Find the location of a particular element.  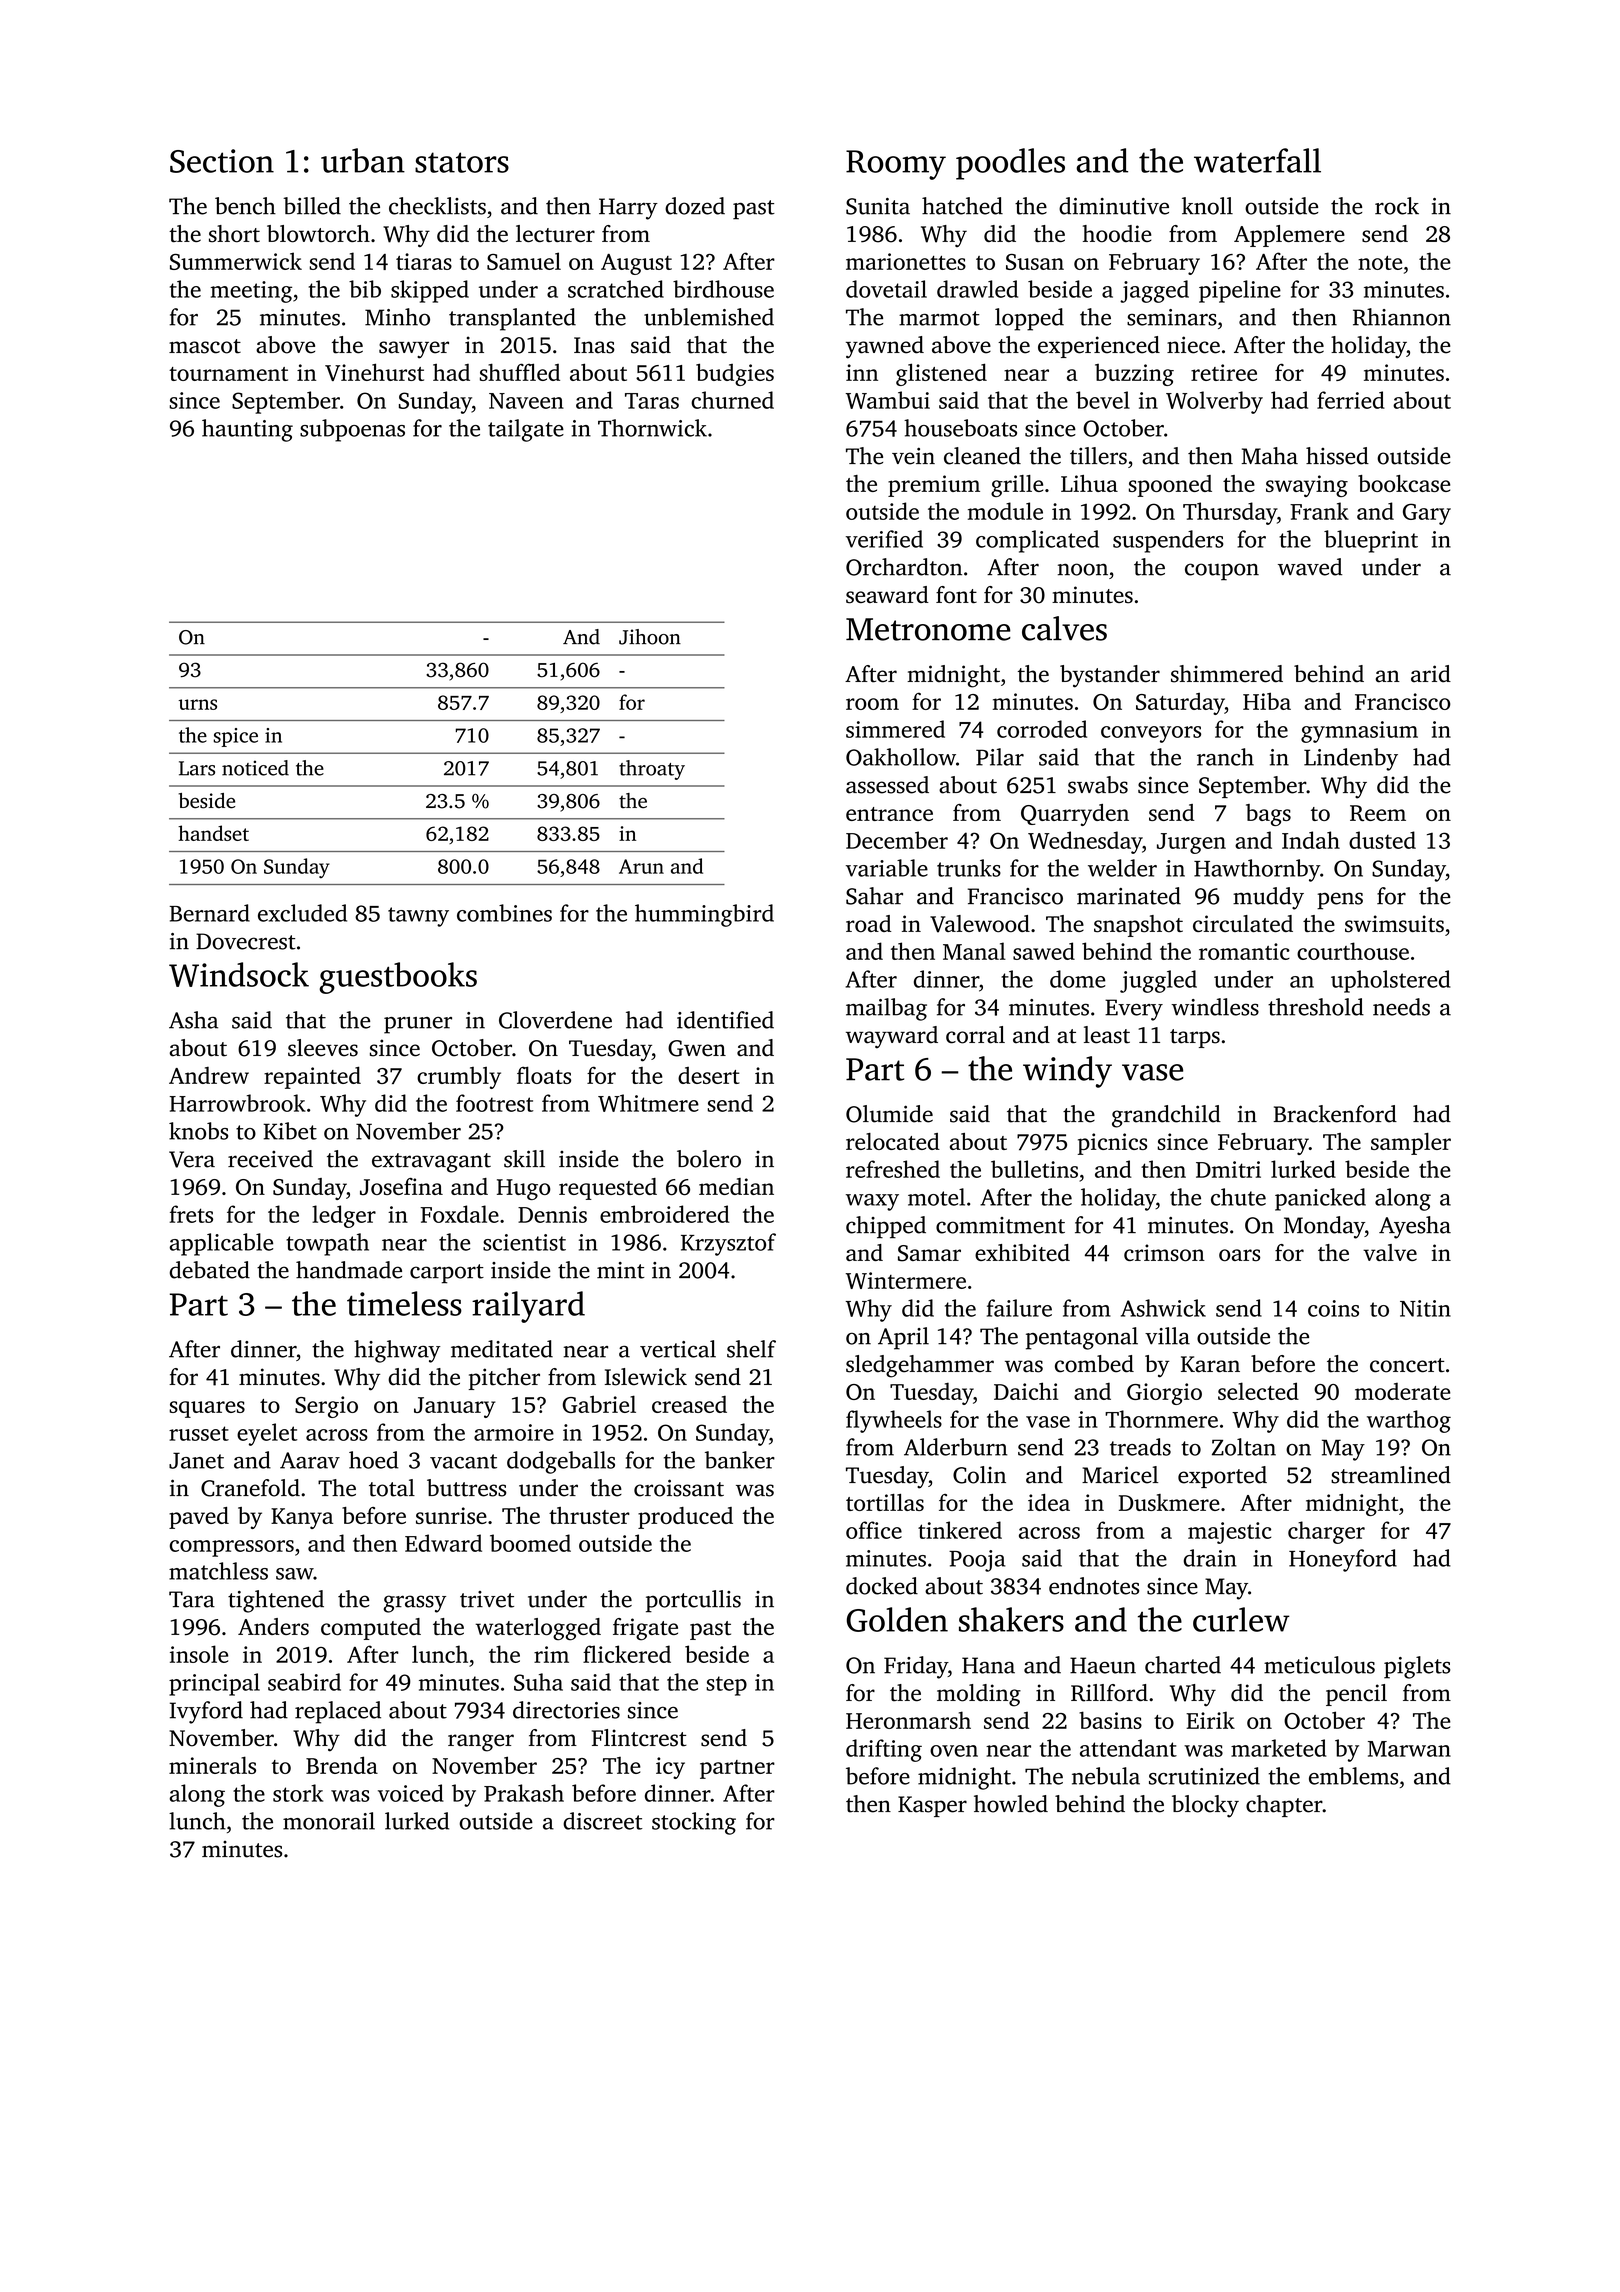

Friday is located at coordinates (916, 1667).
